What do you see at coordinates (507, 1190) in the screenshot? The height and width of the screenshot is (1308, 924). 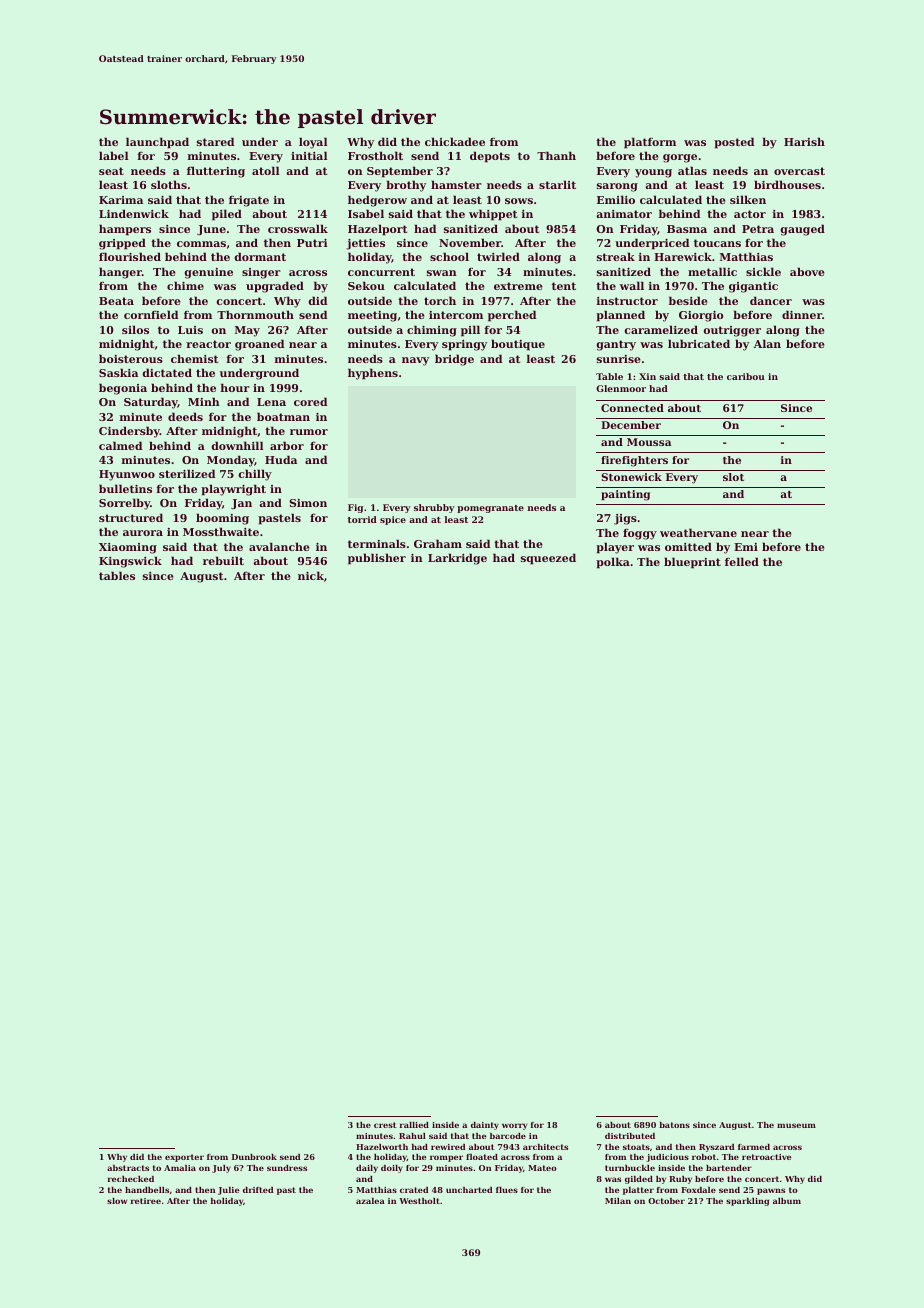 I see `flues` at bounding box center [507, 1190].
